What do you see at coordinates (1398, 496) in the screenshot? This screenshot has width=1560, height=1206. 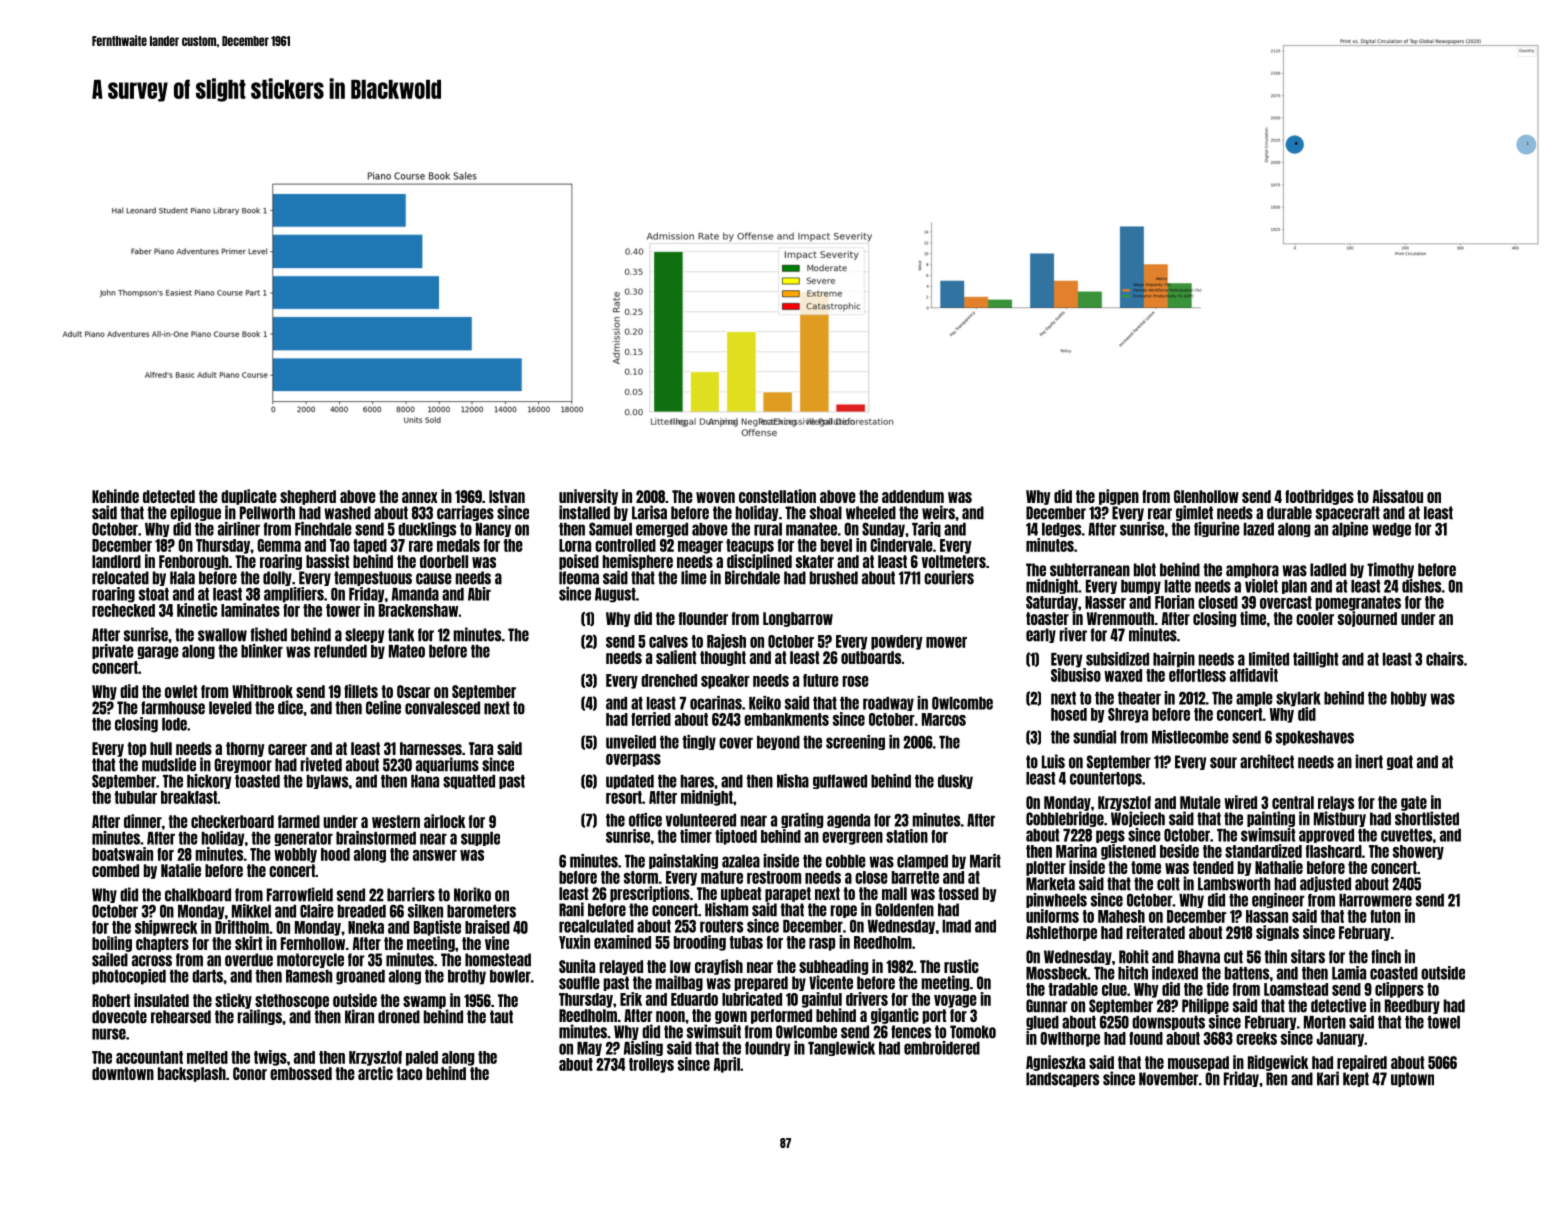 I see `Aissatou` at bounding box center [1398, 496].
